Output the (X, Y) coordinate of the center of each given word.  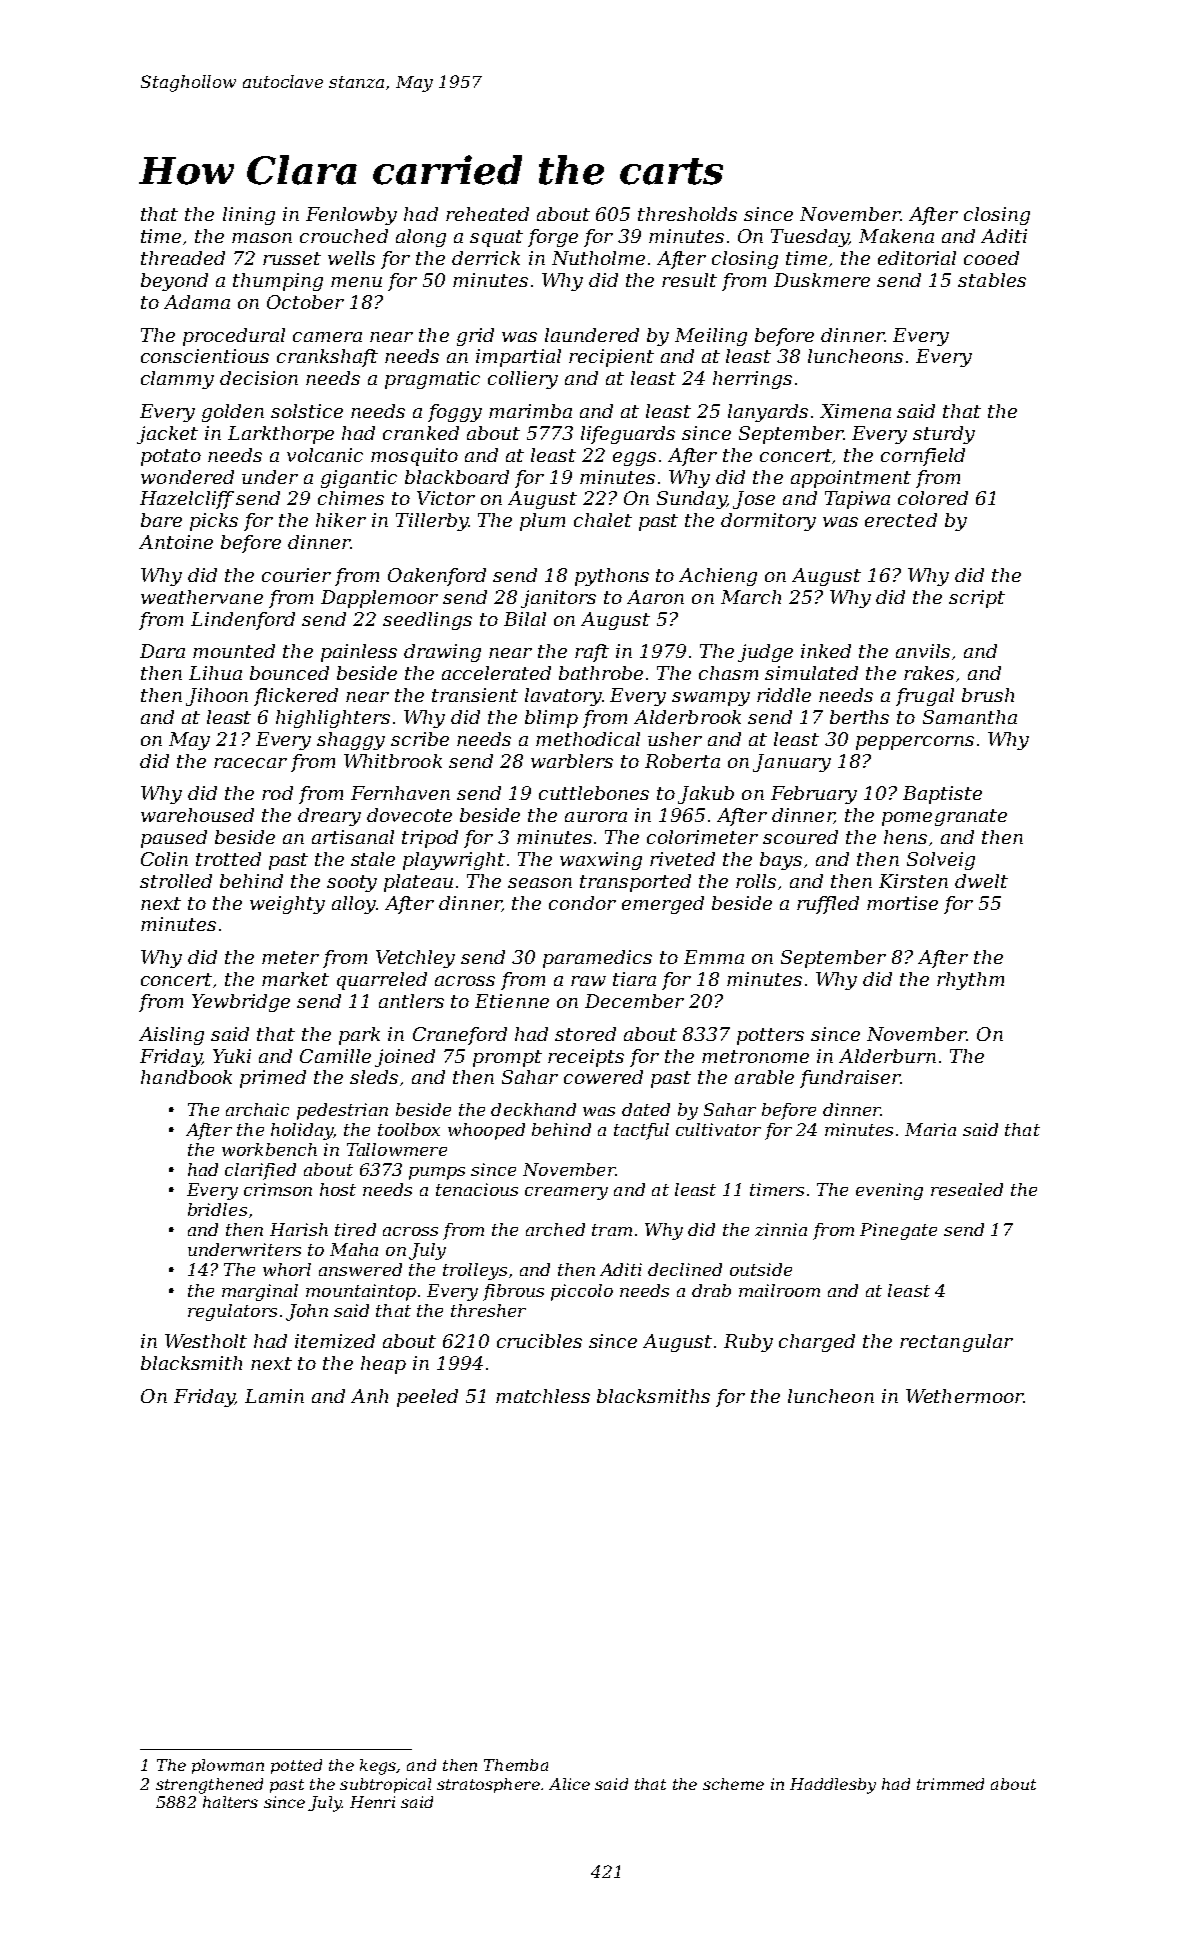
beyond (174, 282)
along (421, 238)
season (540, 883)
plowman (228, 1766)
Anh (369, 1396)
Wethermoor (965, 1396)
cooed (991, 258)
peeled (427, 1398)
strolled (176, 881)
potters (770, 1036)
